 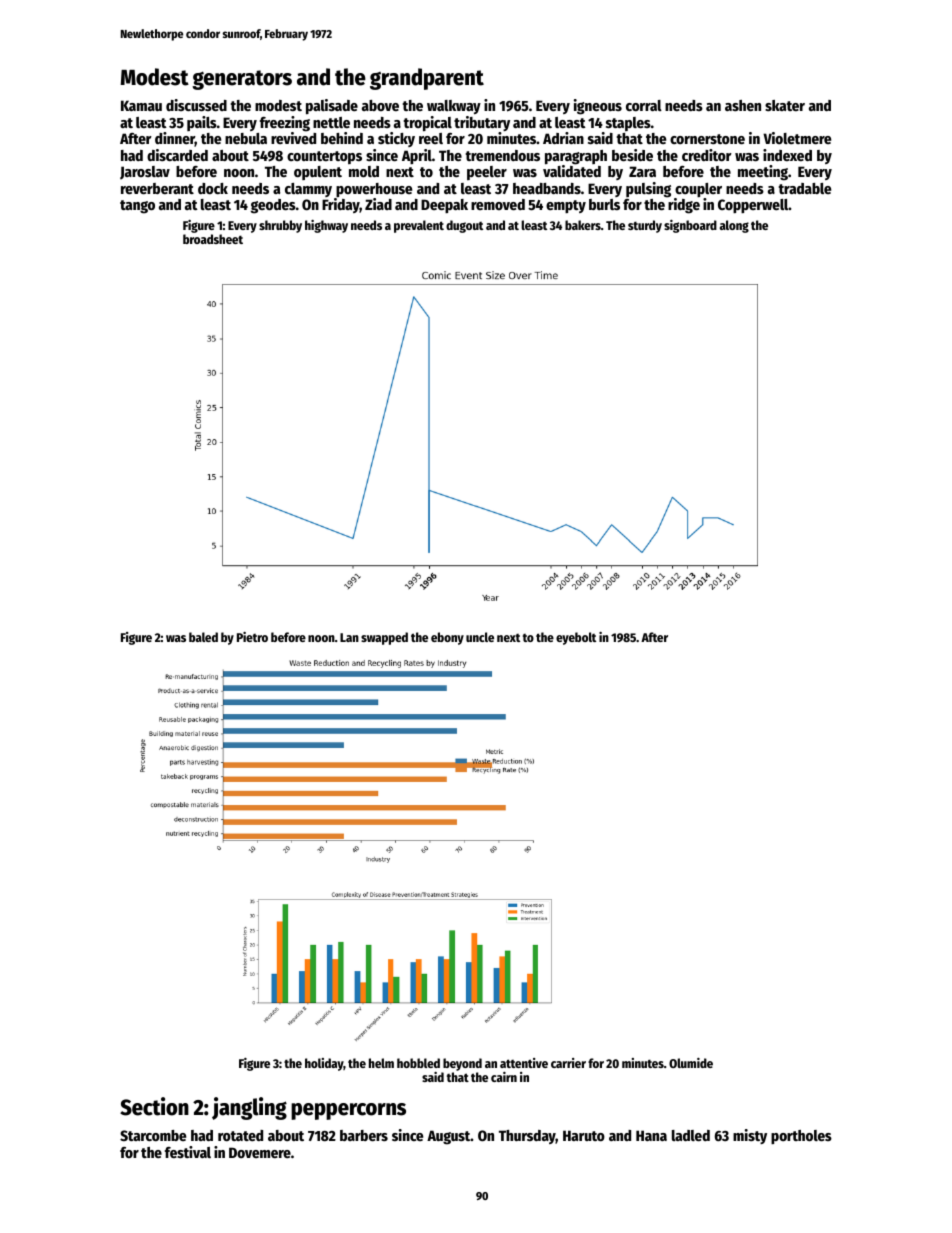 What do you see at coordinates (153, 1135) in the screenshot?
I see `Starcombe` at bounding box center [153, 1135].
